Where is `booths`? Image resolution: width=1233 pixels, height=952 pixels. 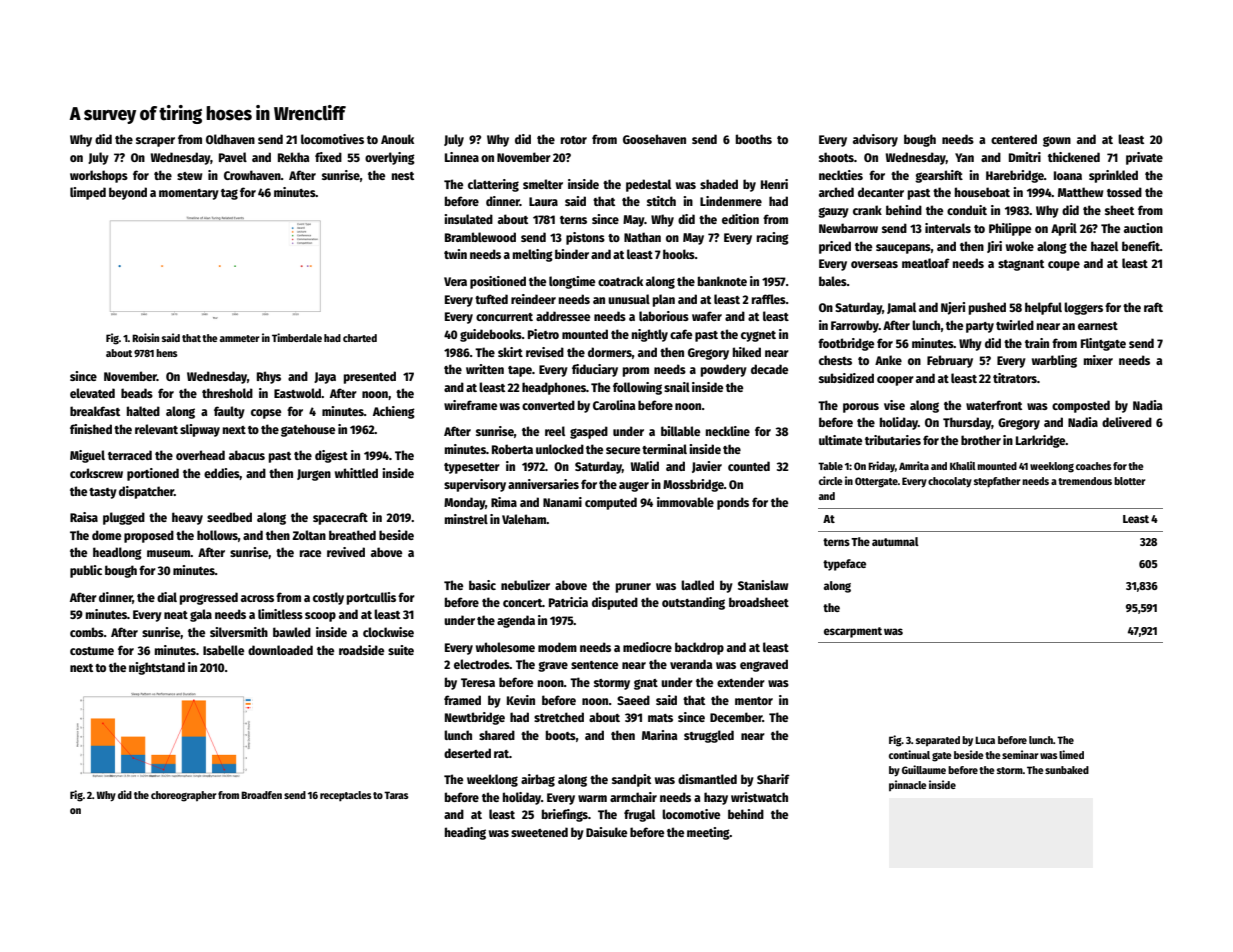 booths is located at coordinates (754, 139).
